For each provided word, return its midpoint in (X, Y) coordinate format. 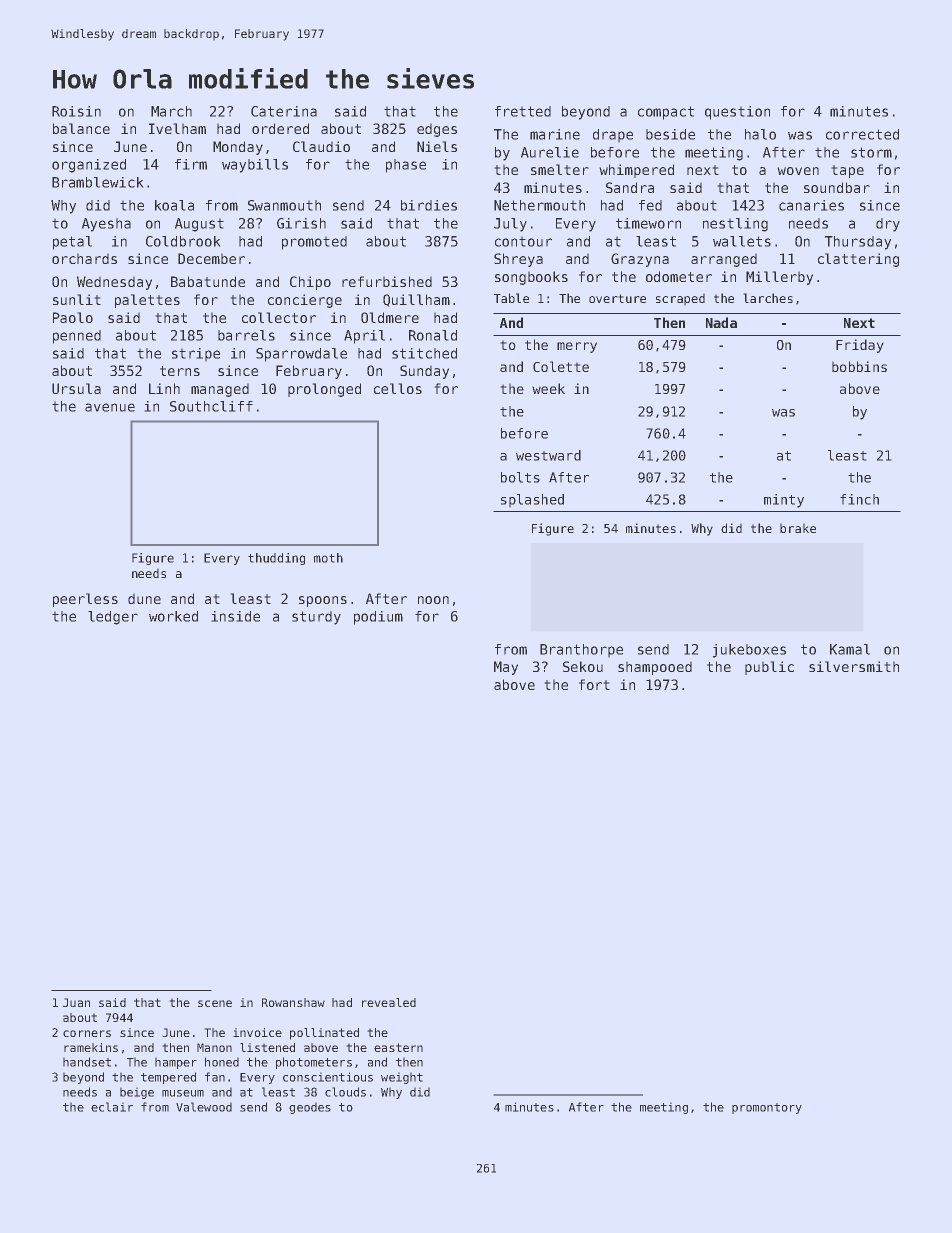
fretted (523, 111)
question (737, 113)
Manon (214, 1047)
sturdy (316, 618)
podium (378, 618)
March (171, 111)
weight (402, 1078)
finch (859, 499)
